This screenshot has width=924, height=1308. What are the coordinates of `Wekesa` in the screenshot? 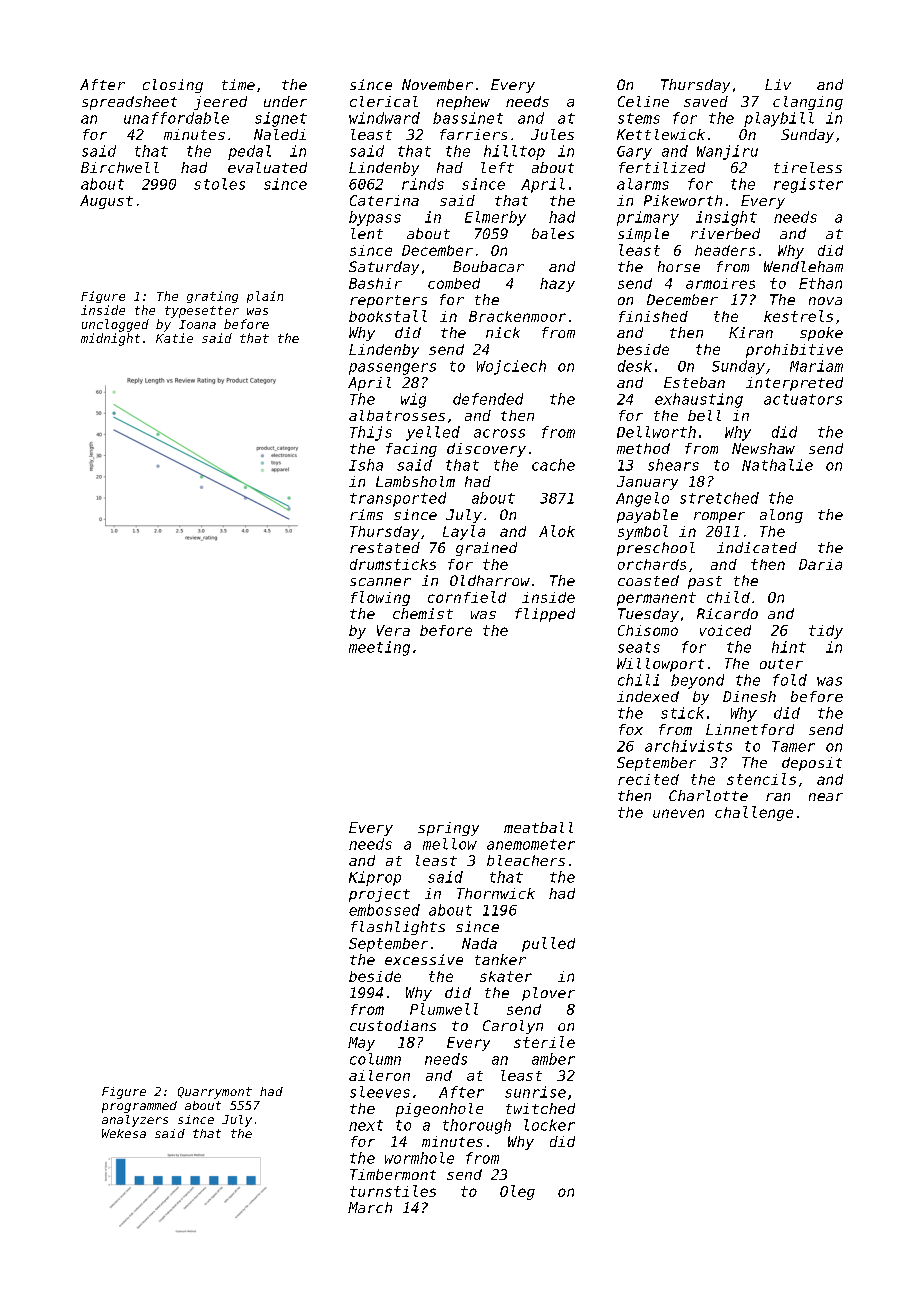 It's located at (124, 1133).
